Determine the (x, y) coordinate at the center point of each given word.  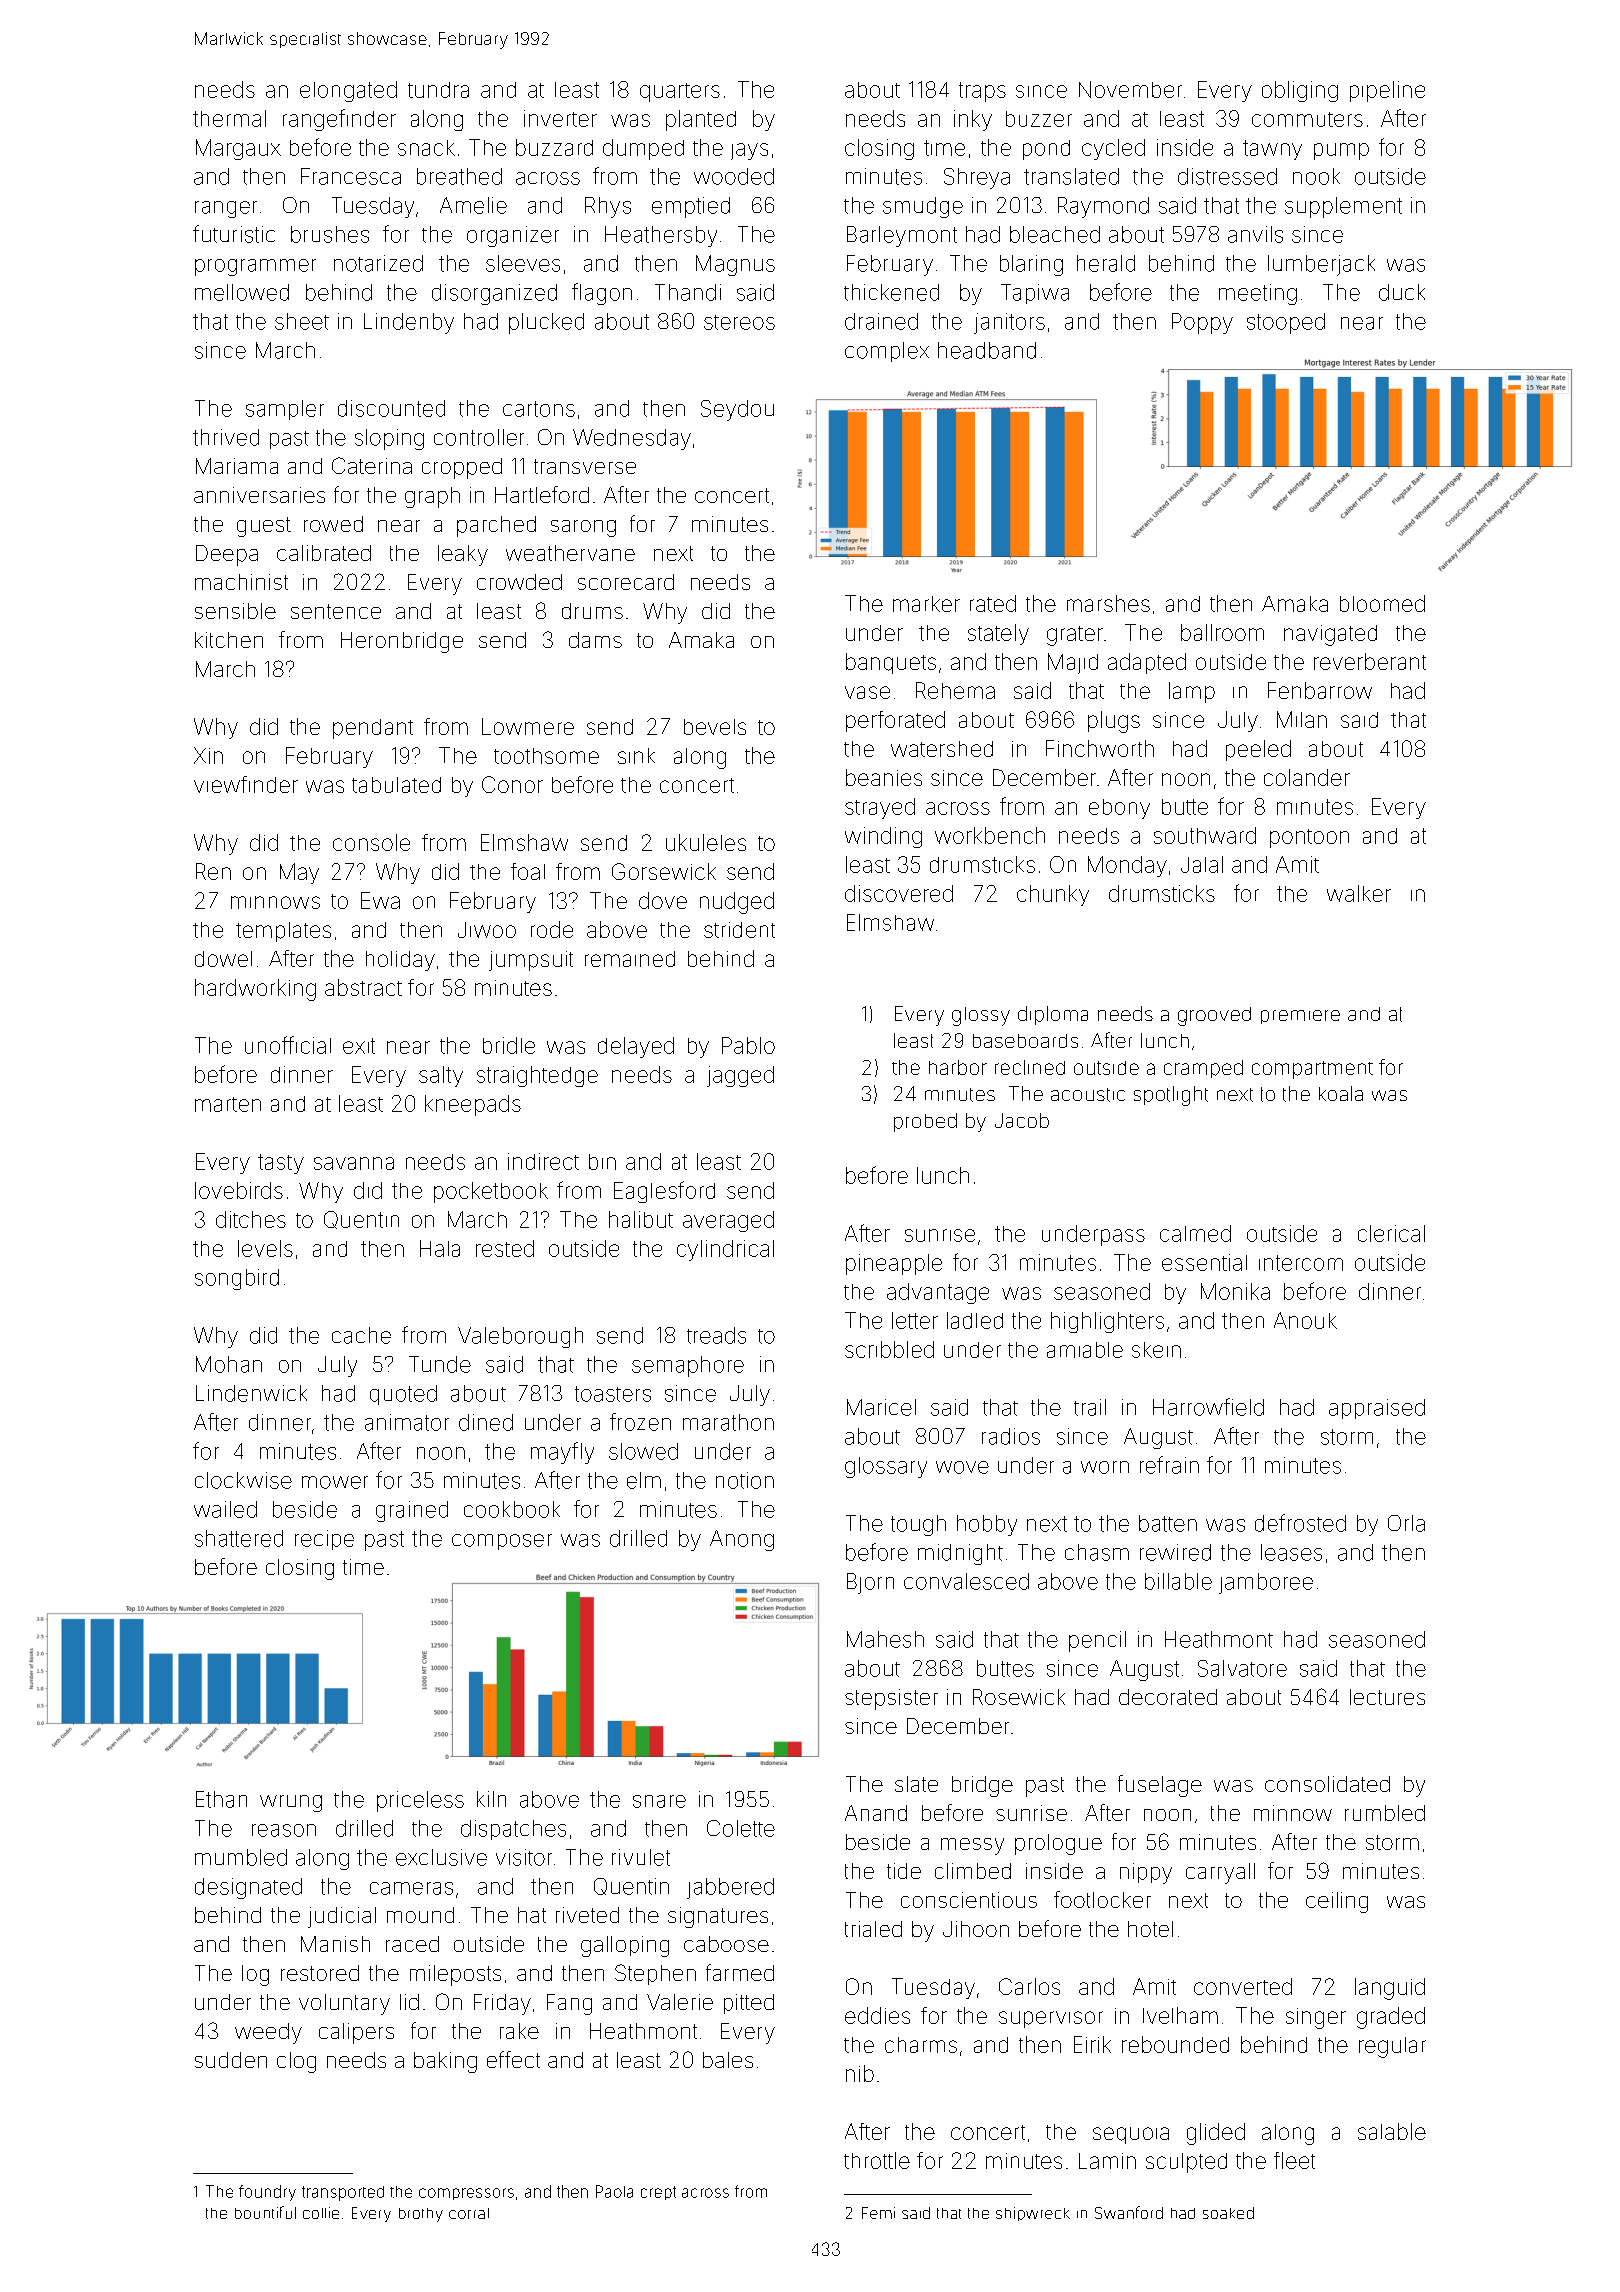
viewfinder (246, 784)
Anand (876, 1813)
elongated (348, 91)
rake (519, 2031)
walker (1359, 893)
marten (228, 1104)
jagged (740, 1076)
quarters (680, 92)
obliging (1300, 91)
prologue (1058, 1844)
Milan (1302, 719)
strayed (880, 808)
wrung (291, 1803)
